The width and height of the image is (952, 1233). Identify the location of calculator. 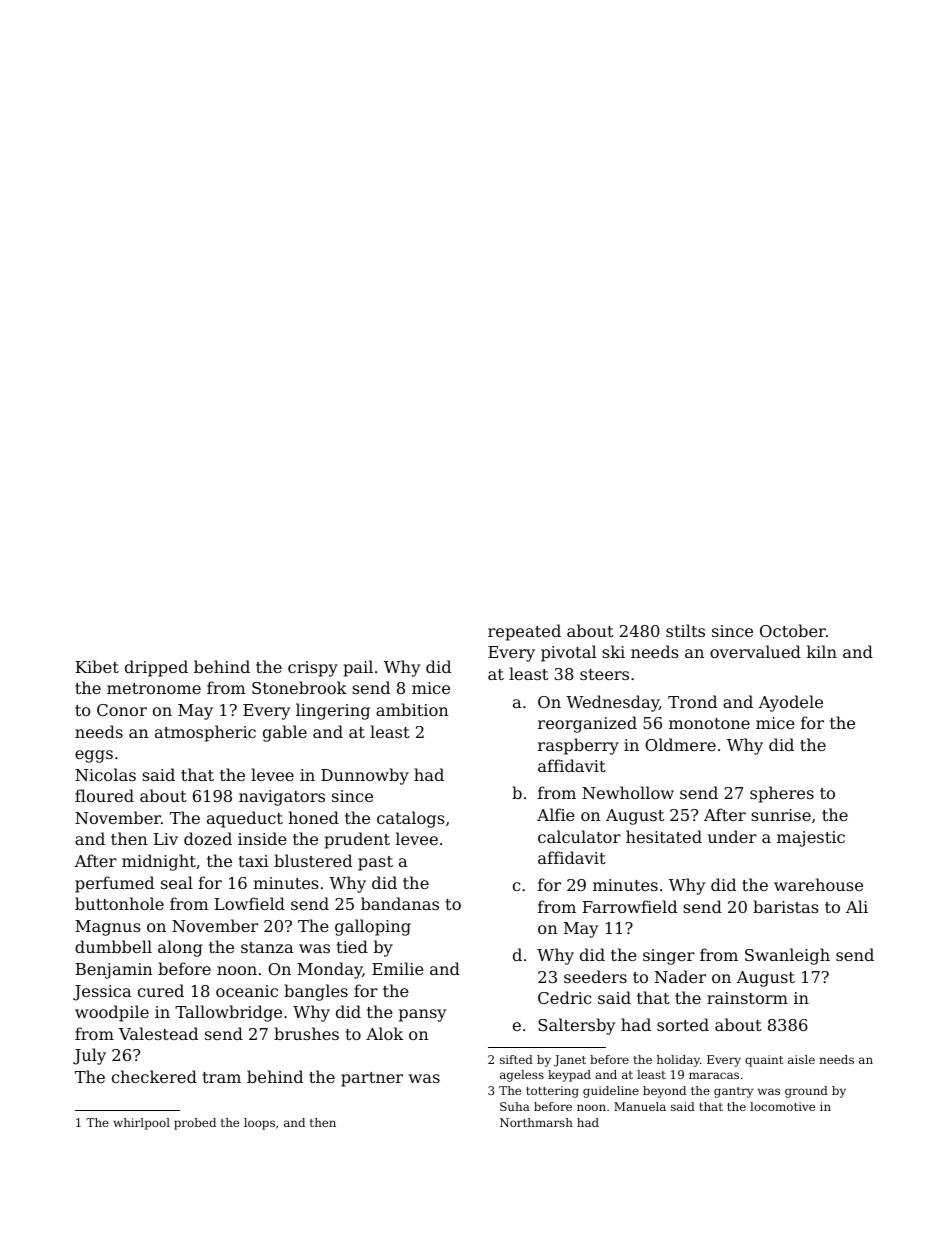
(579, 836).
